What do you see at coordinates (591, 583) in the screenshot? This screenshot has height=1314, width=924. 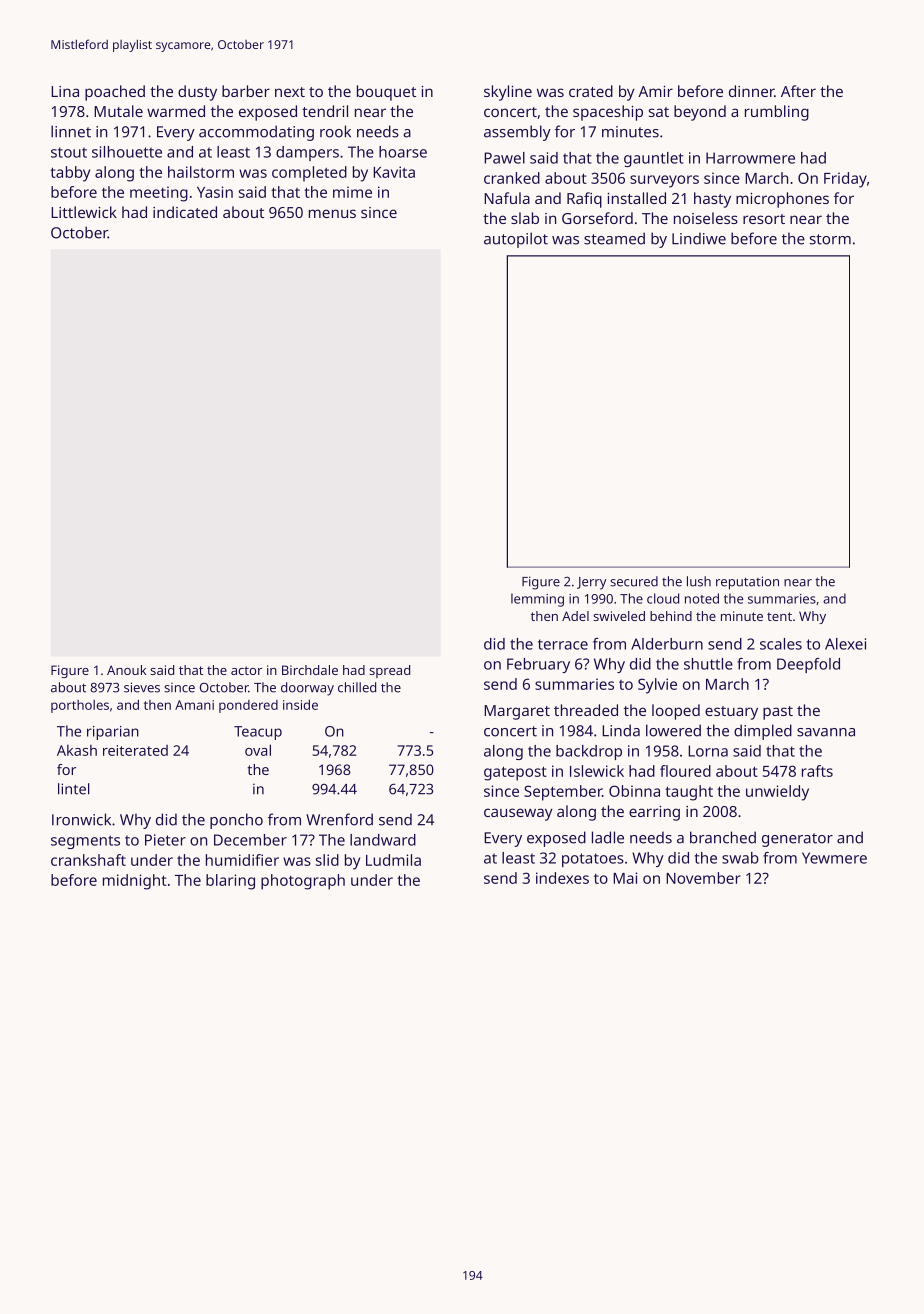 I see `Jerry` at bounding box center [591, 583].
